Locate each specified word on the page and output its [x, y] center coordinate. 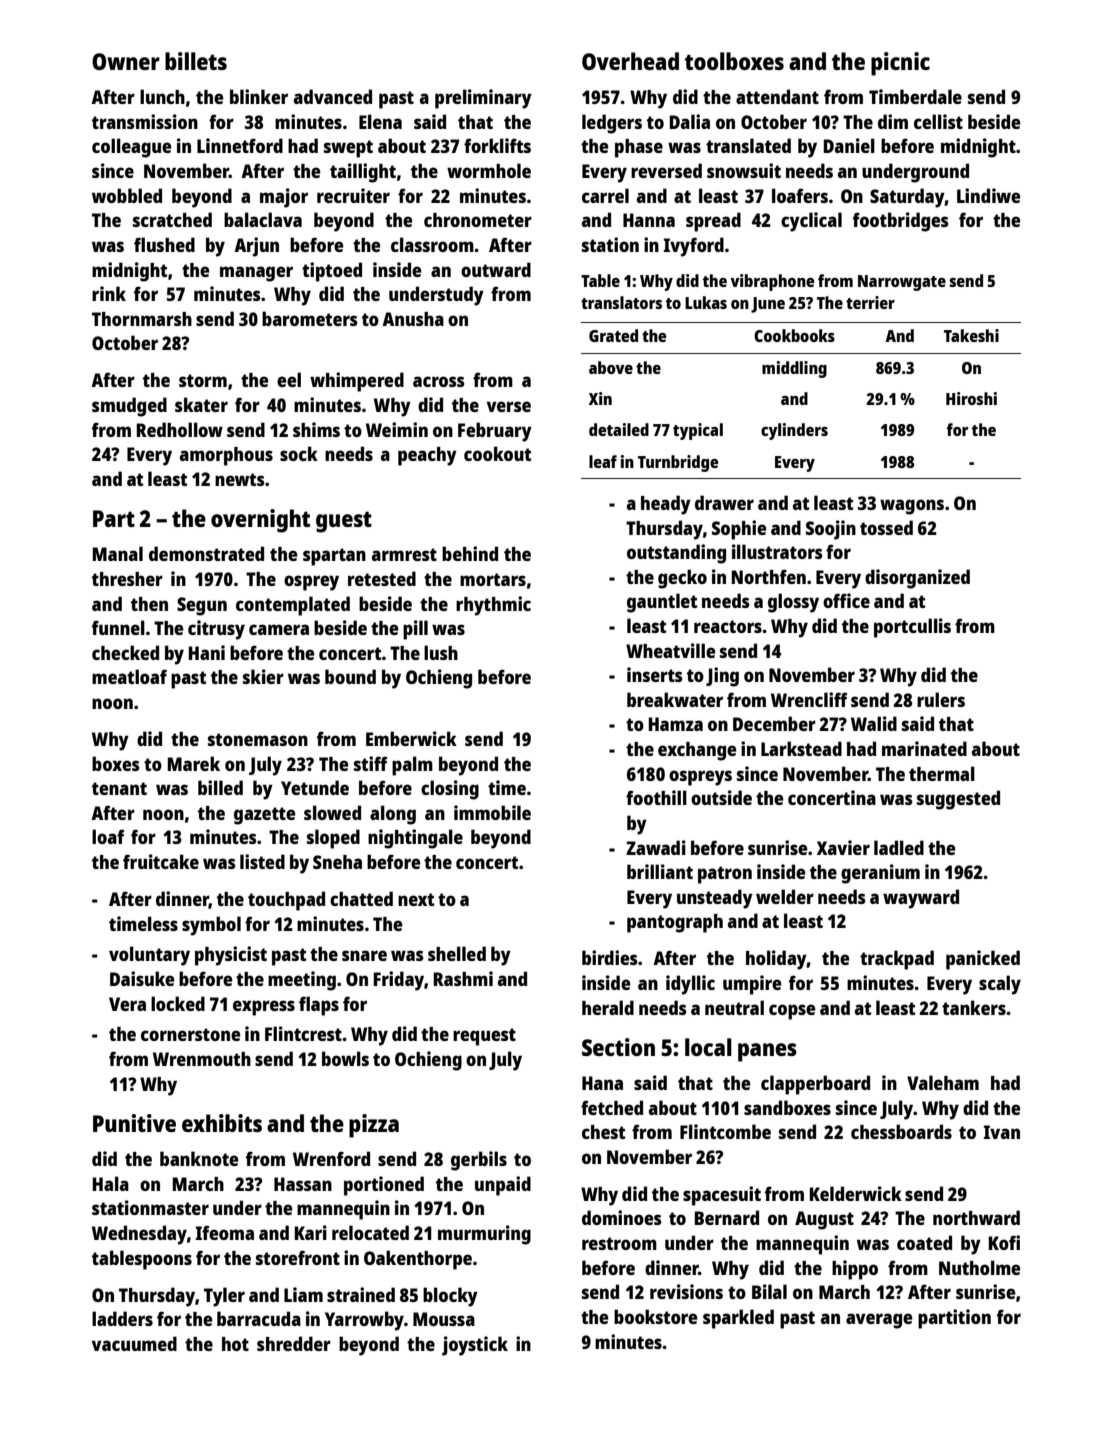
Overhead [630, 61]
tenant [119, 788]
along [393, 815]
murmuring [484, 1235]
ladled [899, 847]
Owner [126, 61]
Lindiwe [989, 195]
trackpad [897, 960]
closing [450, 790]
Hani [207, 652]
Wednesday [139, 1235]
